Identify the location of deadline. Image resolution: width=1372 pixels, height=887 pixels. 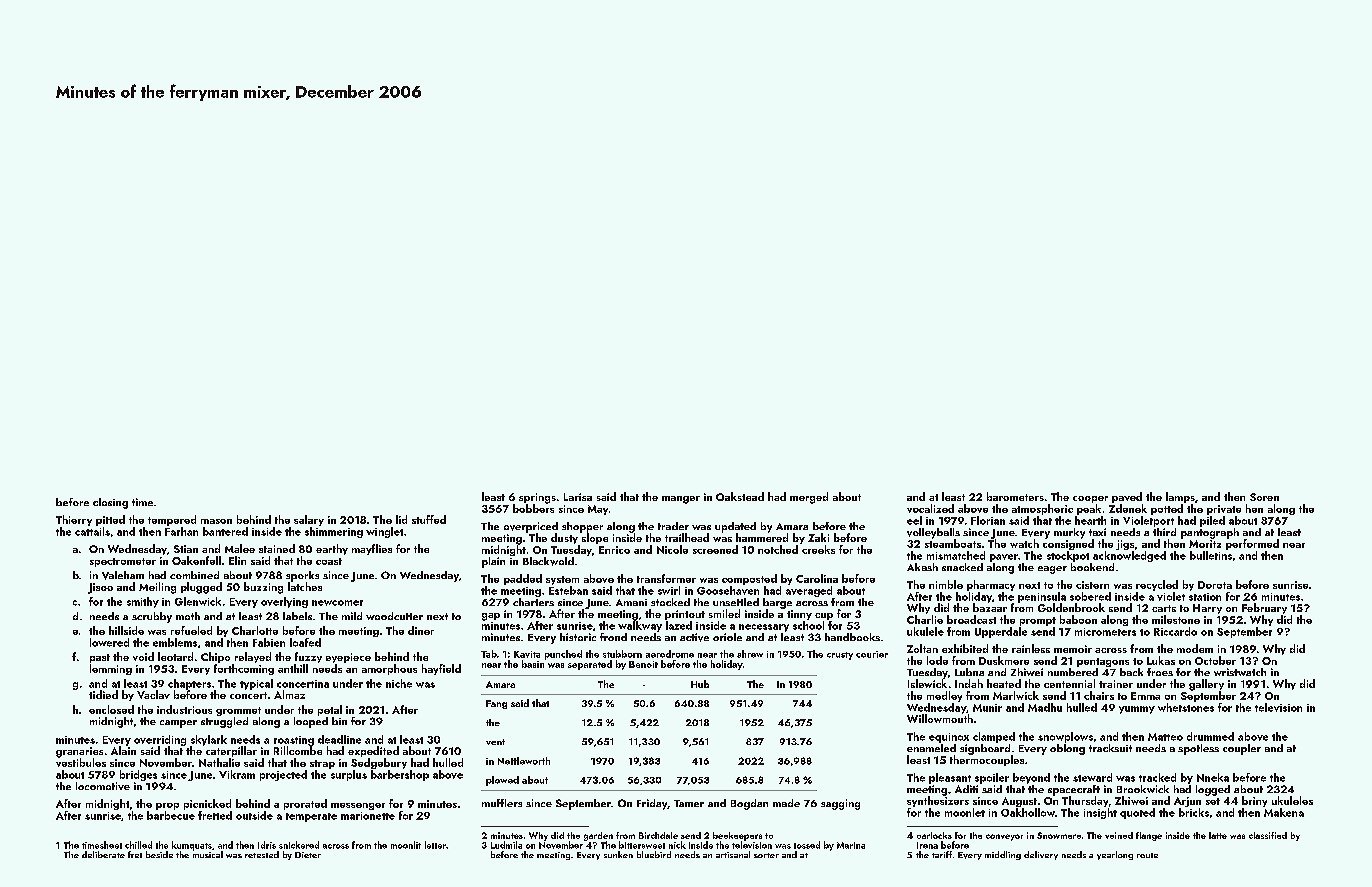
(339, 739).
